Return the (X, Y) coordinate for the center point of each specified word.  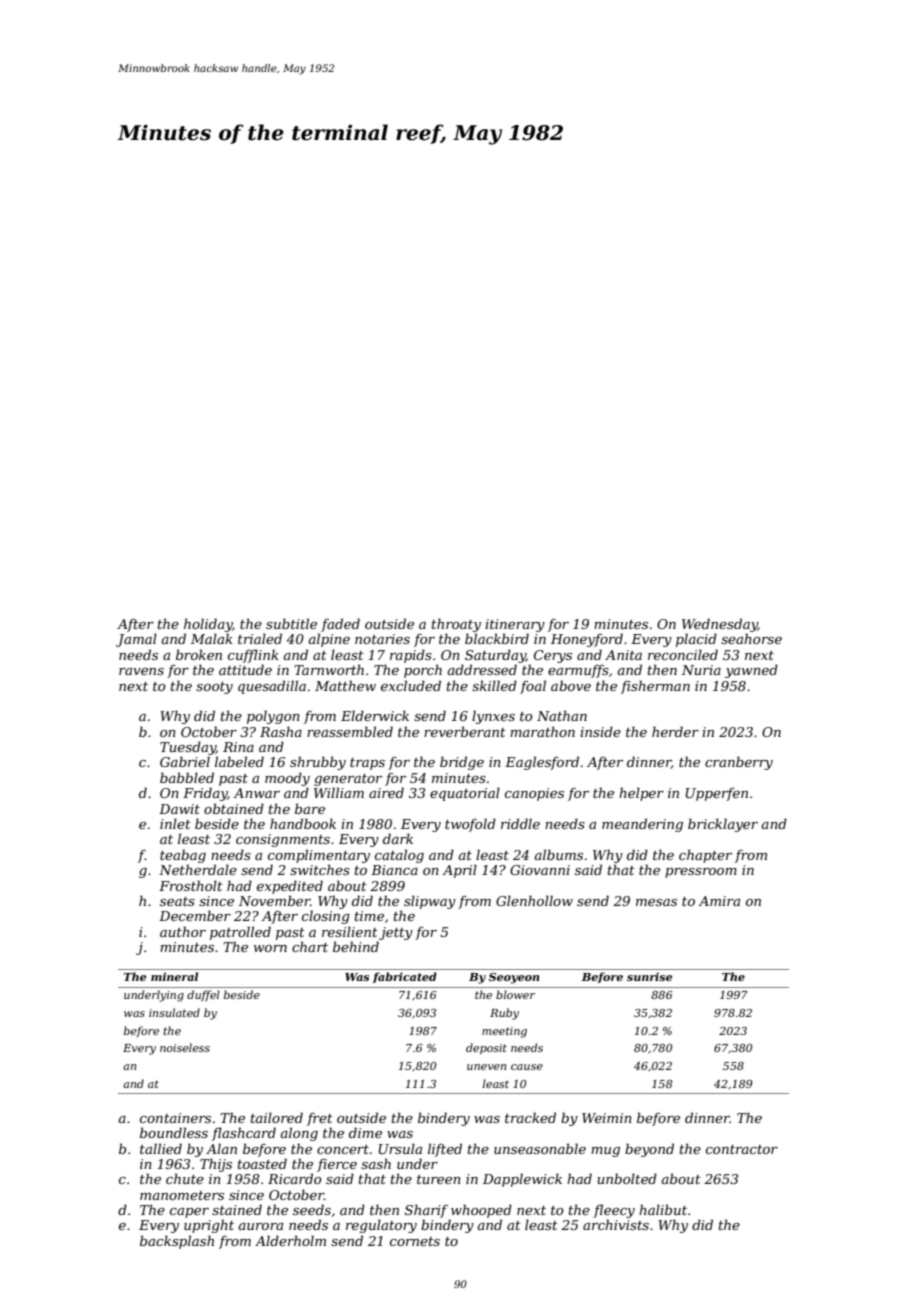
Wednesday (720, 625)
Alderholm (290, 1240)
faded (340, 625)
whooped (481, 1211)
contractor (742, 1149)
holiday (208, 625)
